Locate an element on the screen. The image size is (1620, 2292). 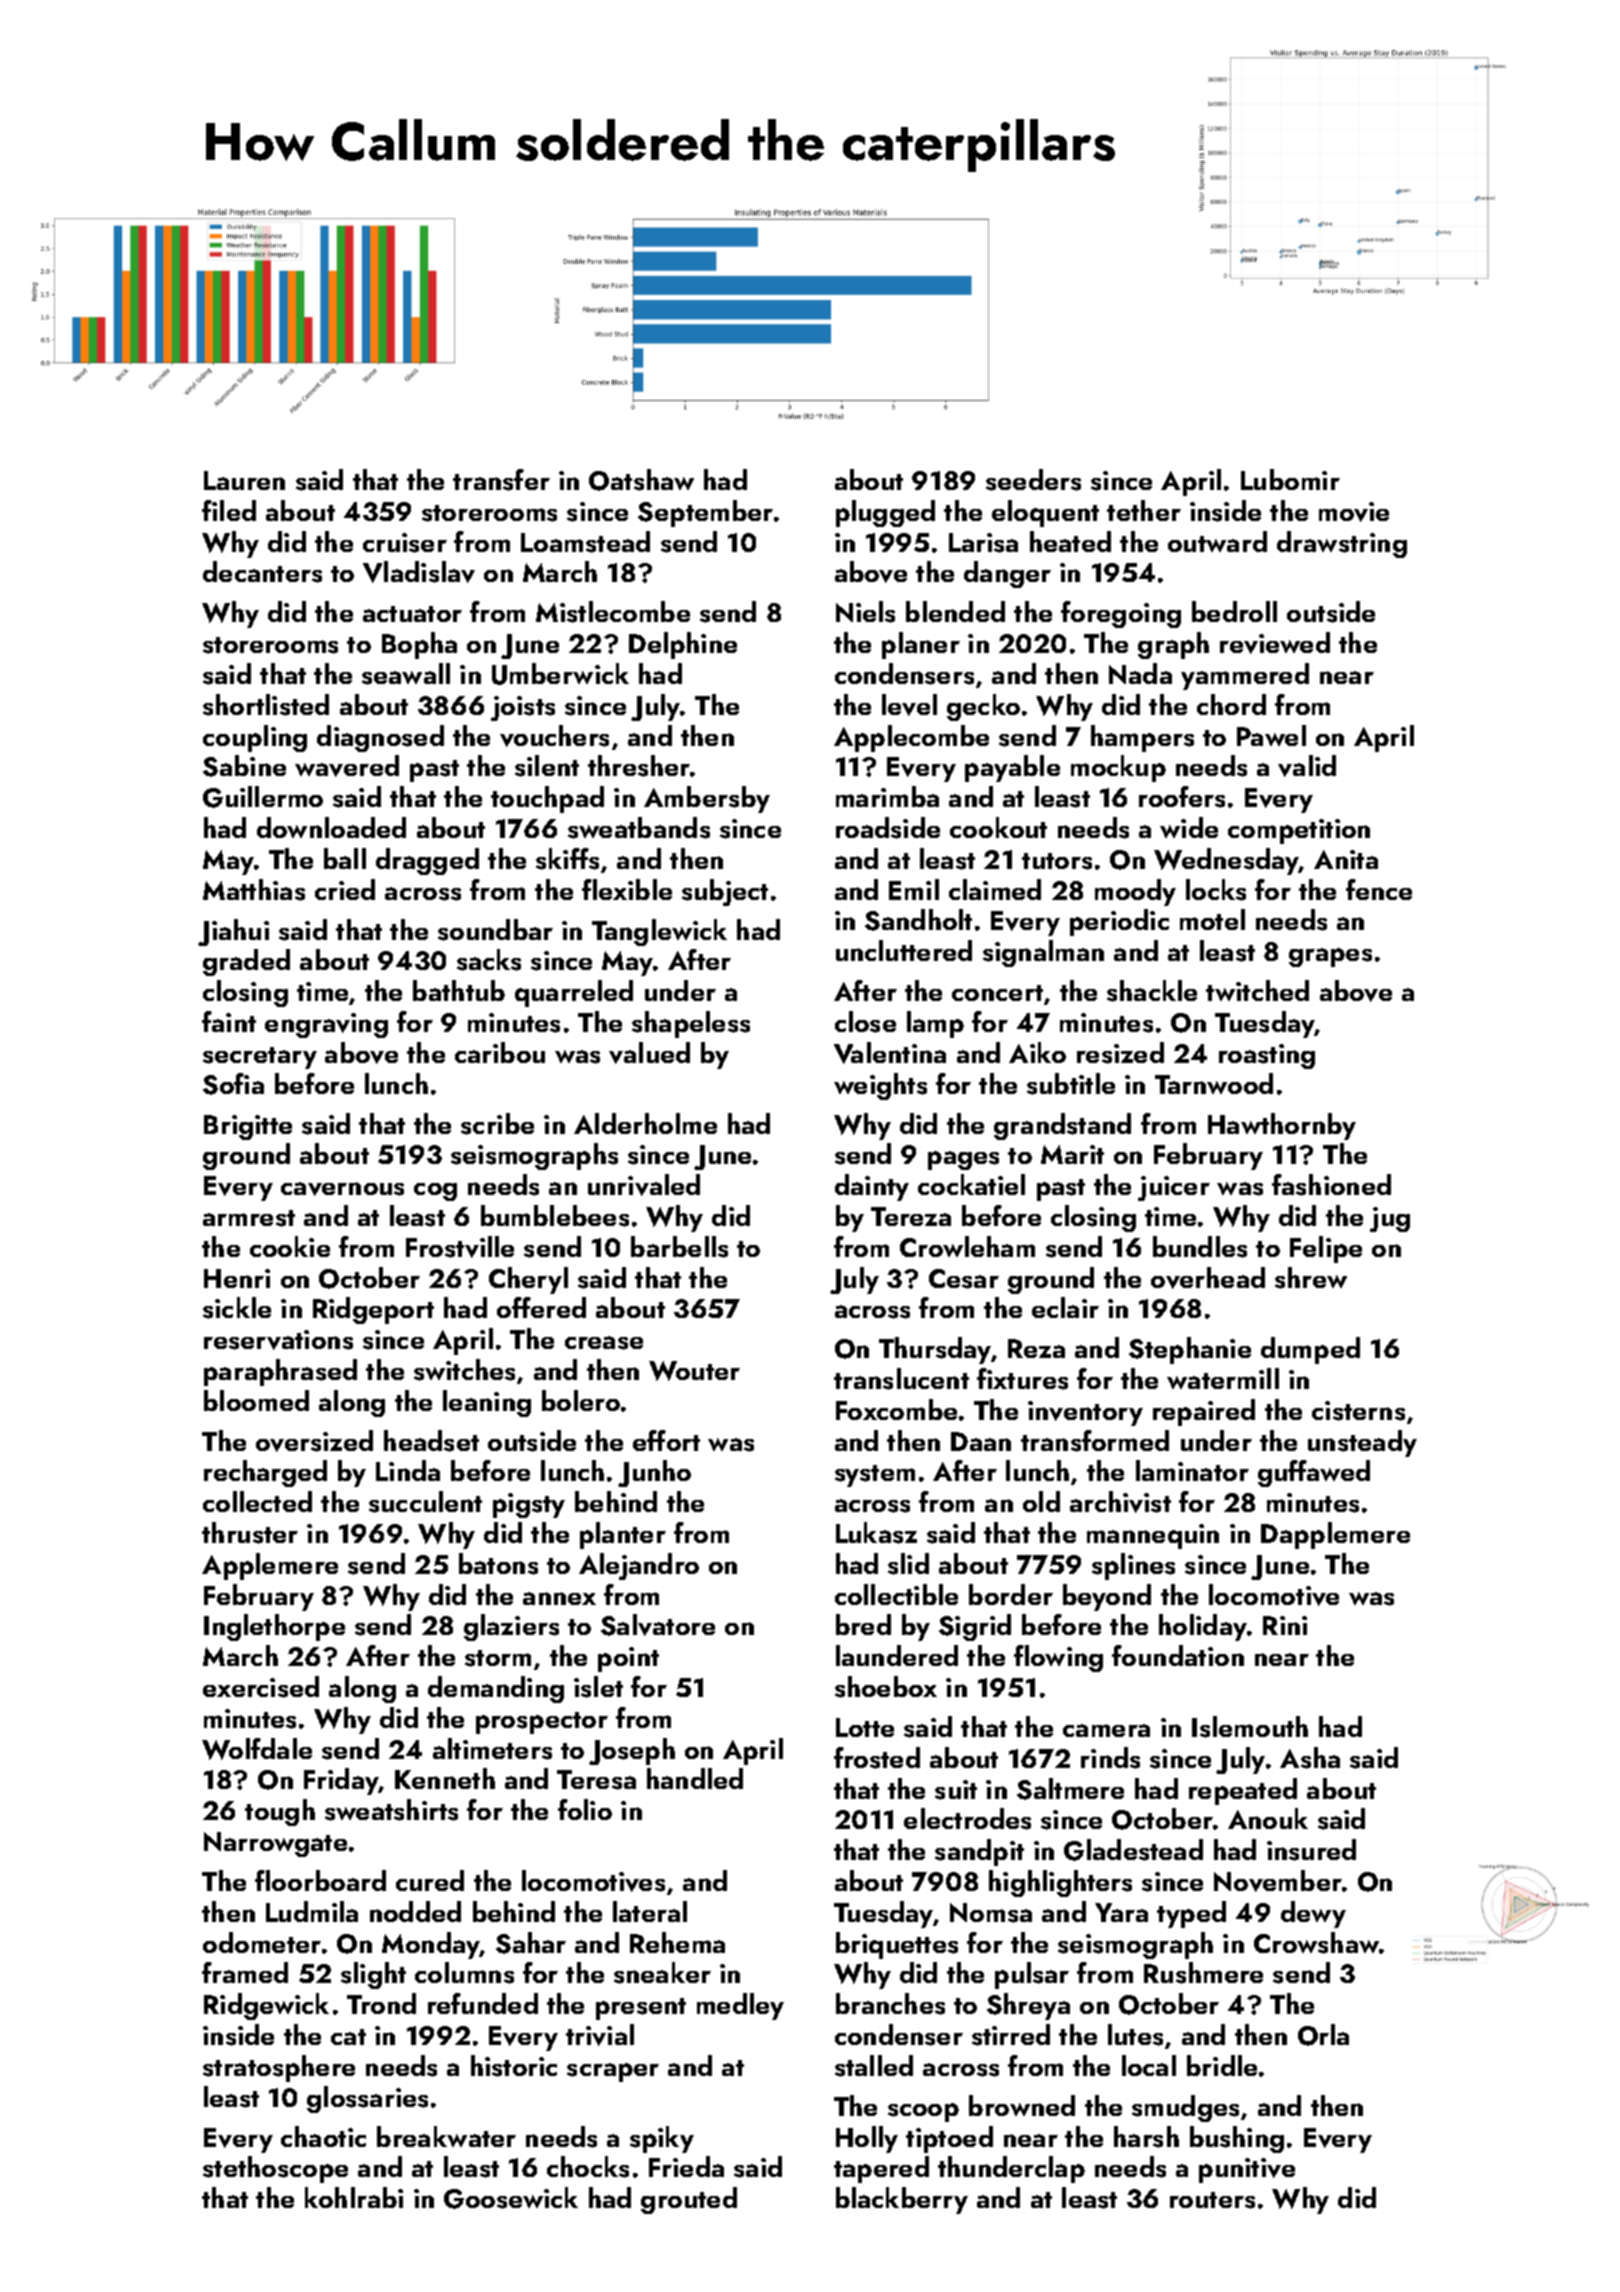
Frostville is located at coordinates (460, 1247).
